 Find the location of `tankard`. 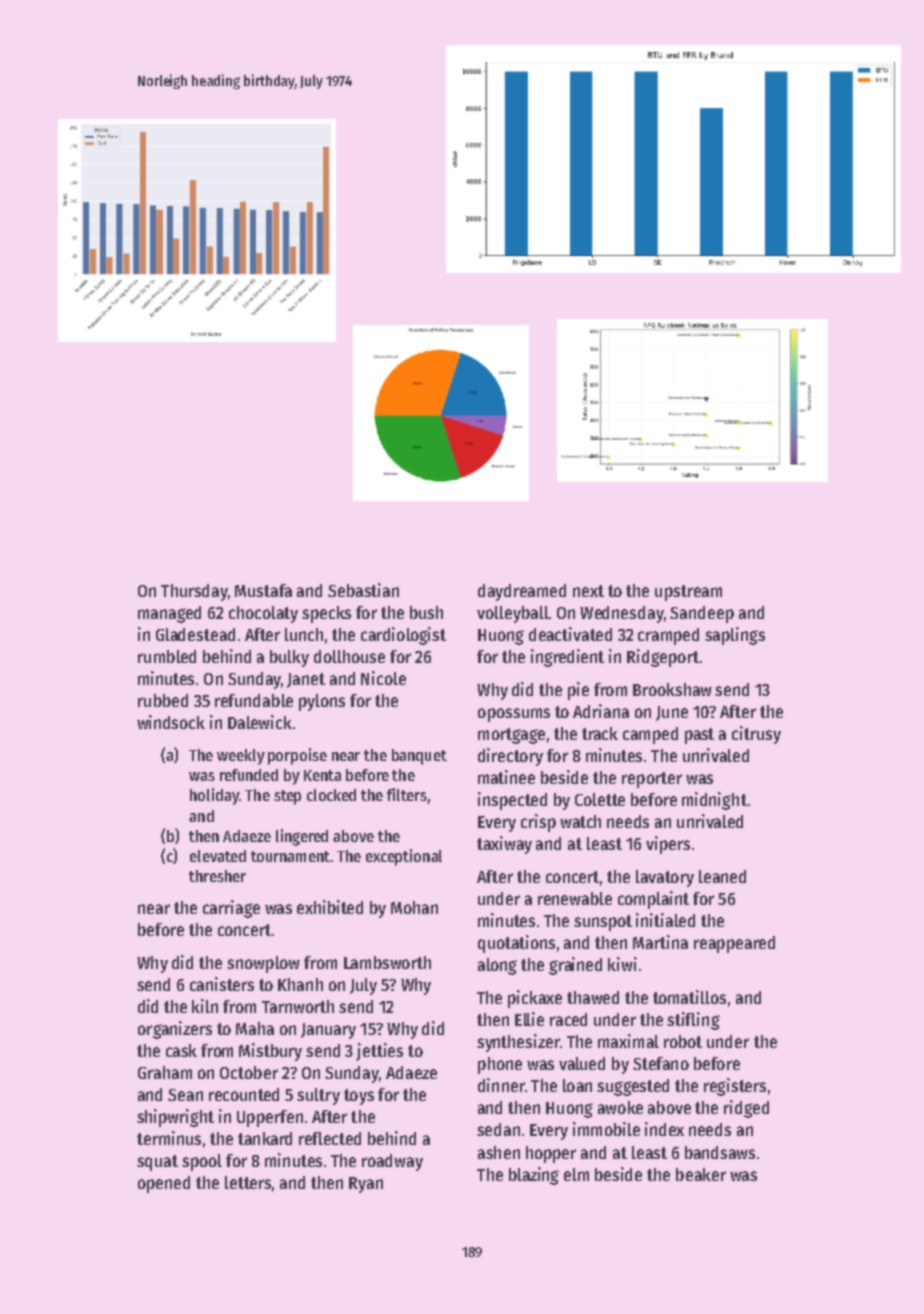

tankard is located at coordinates (265, 1138).
